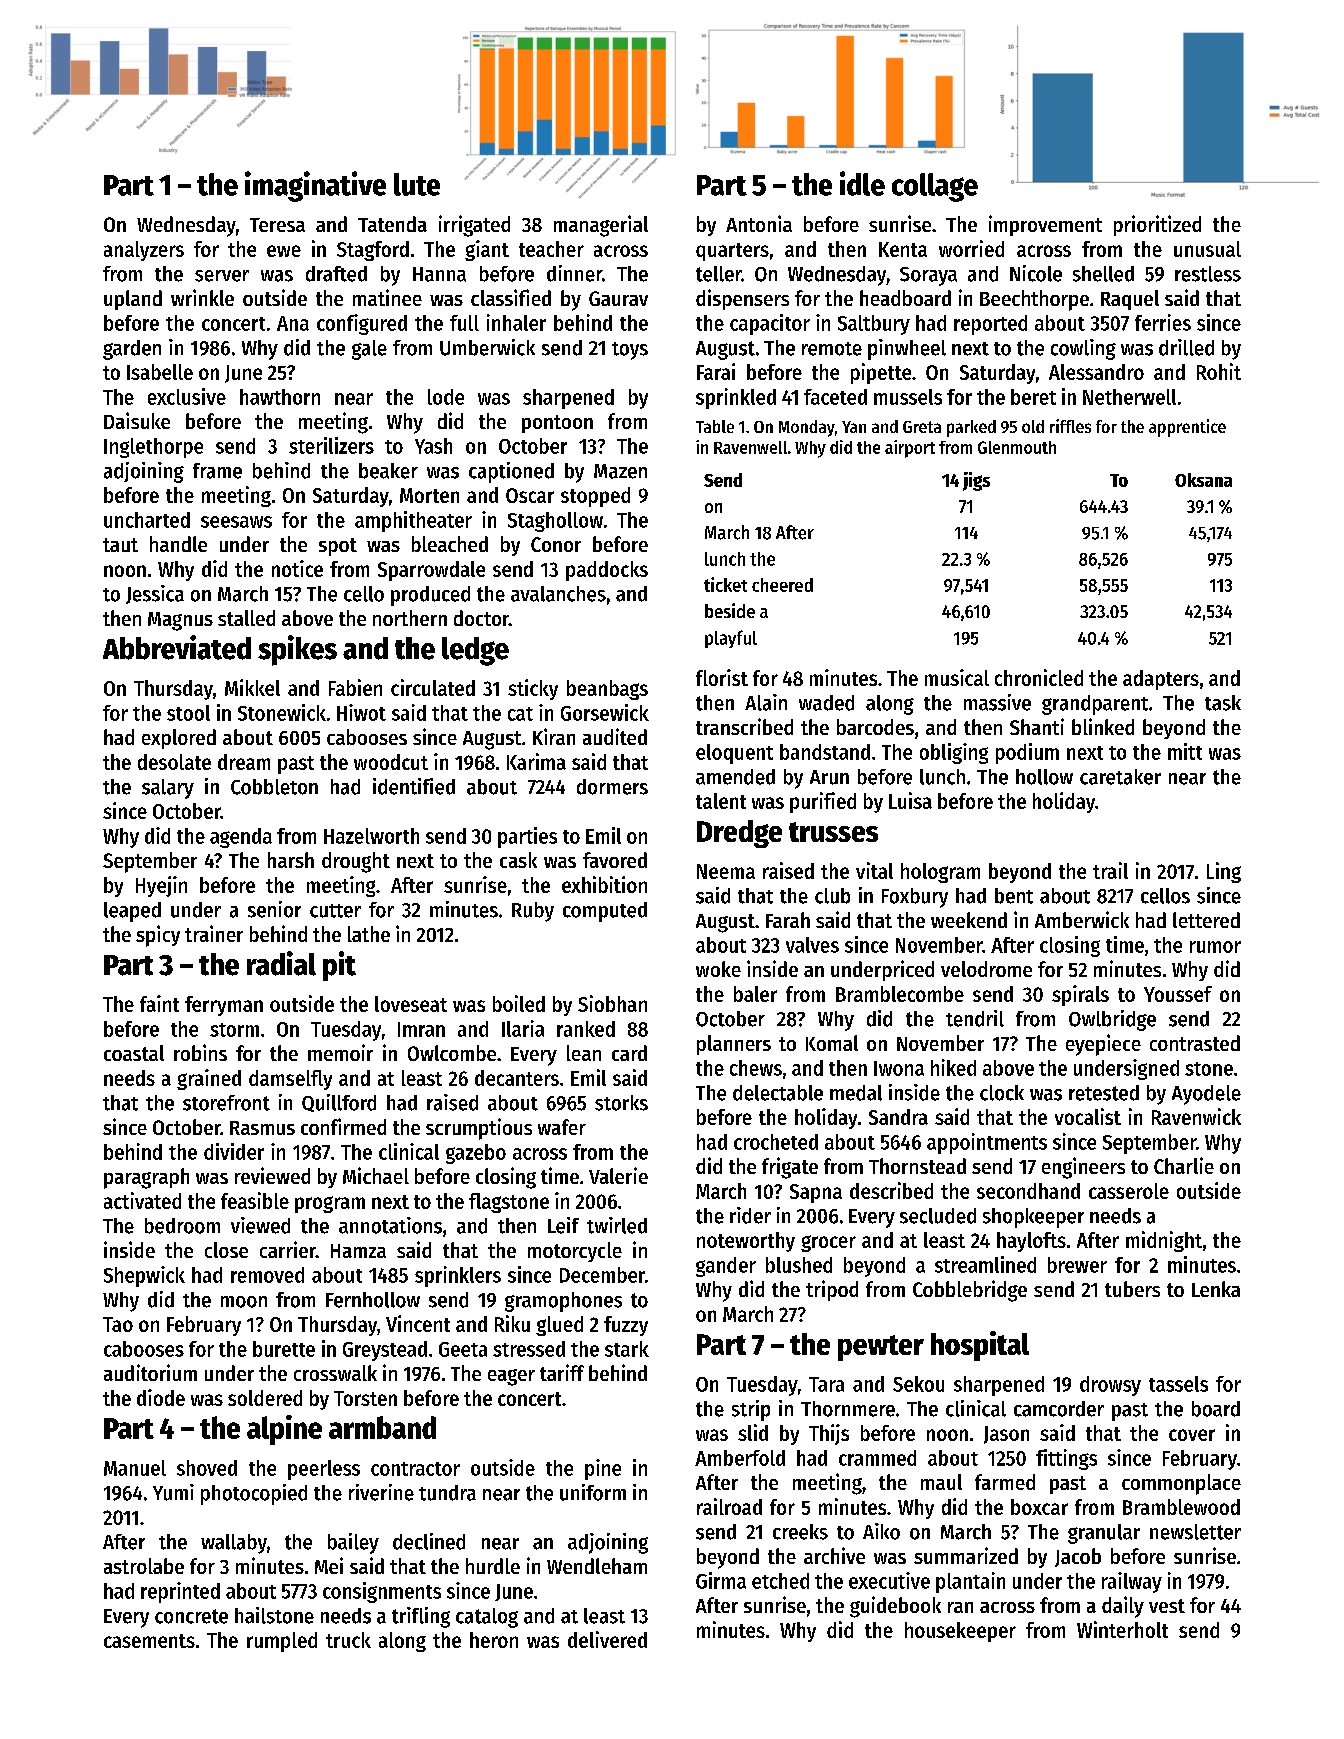  Describe the element at coordinates (174, 762) in the screenshot. I see `desolate` at that location.
